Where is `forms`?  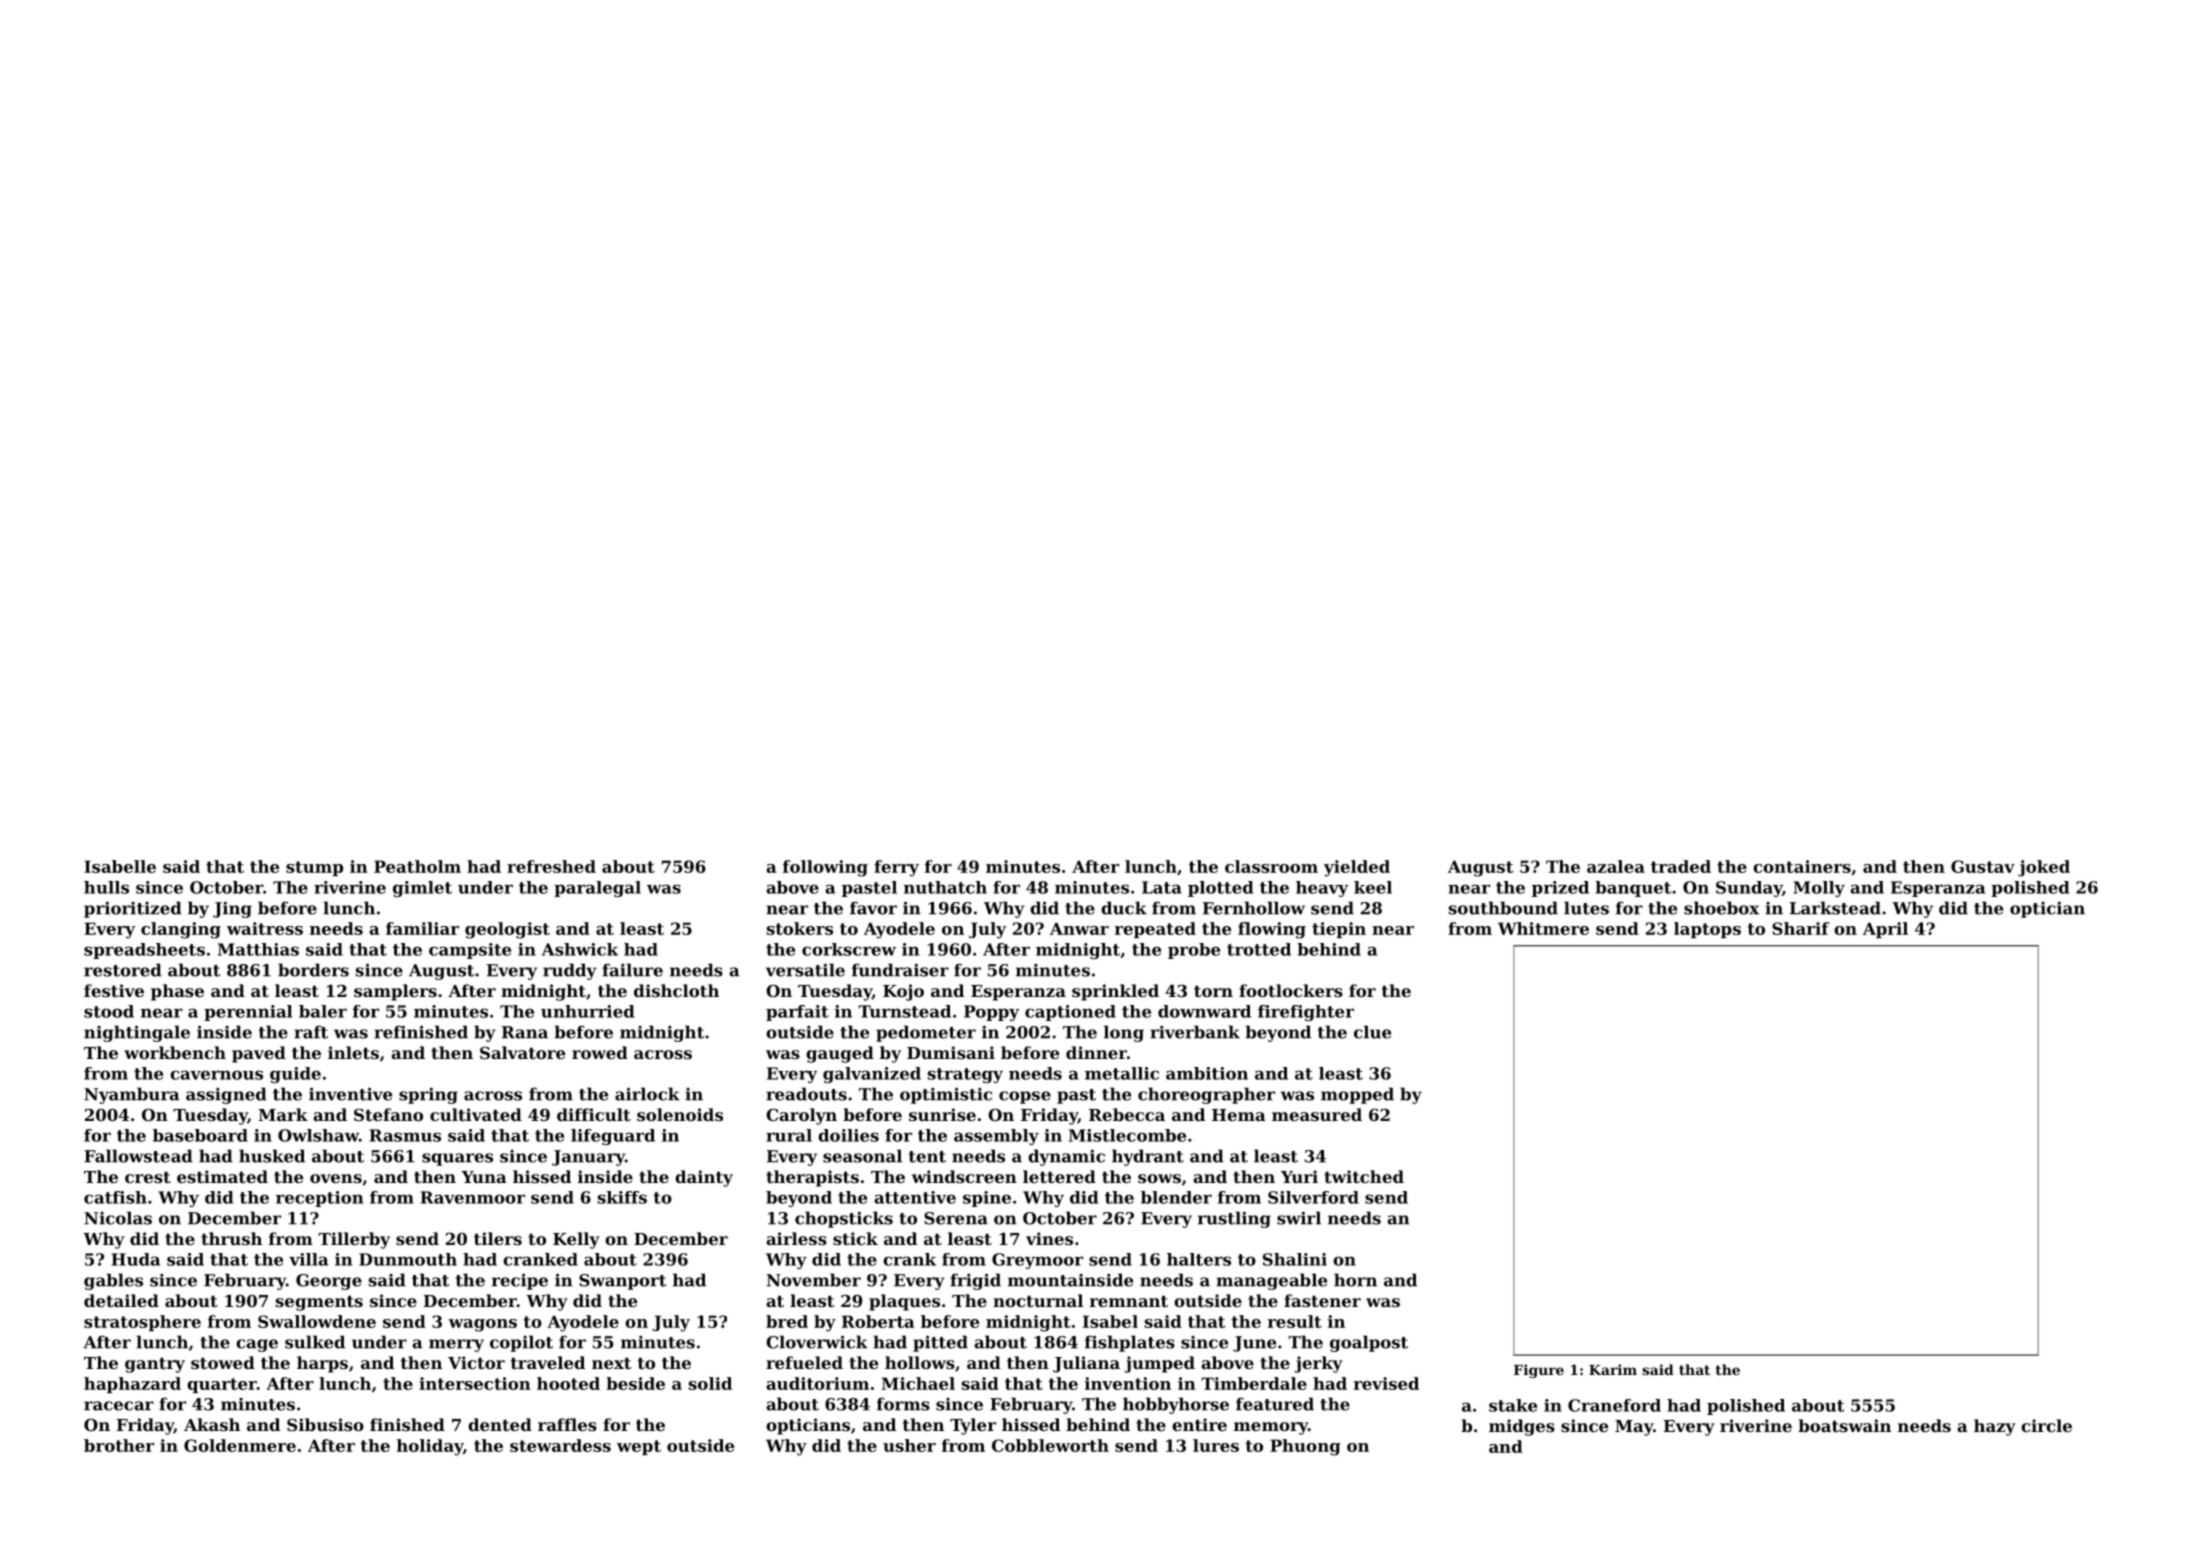
forms is located at coordinates (903, 1404).
